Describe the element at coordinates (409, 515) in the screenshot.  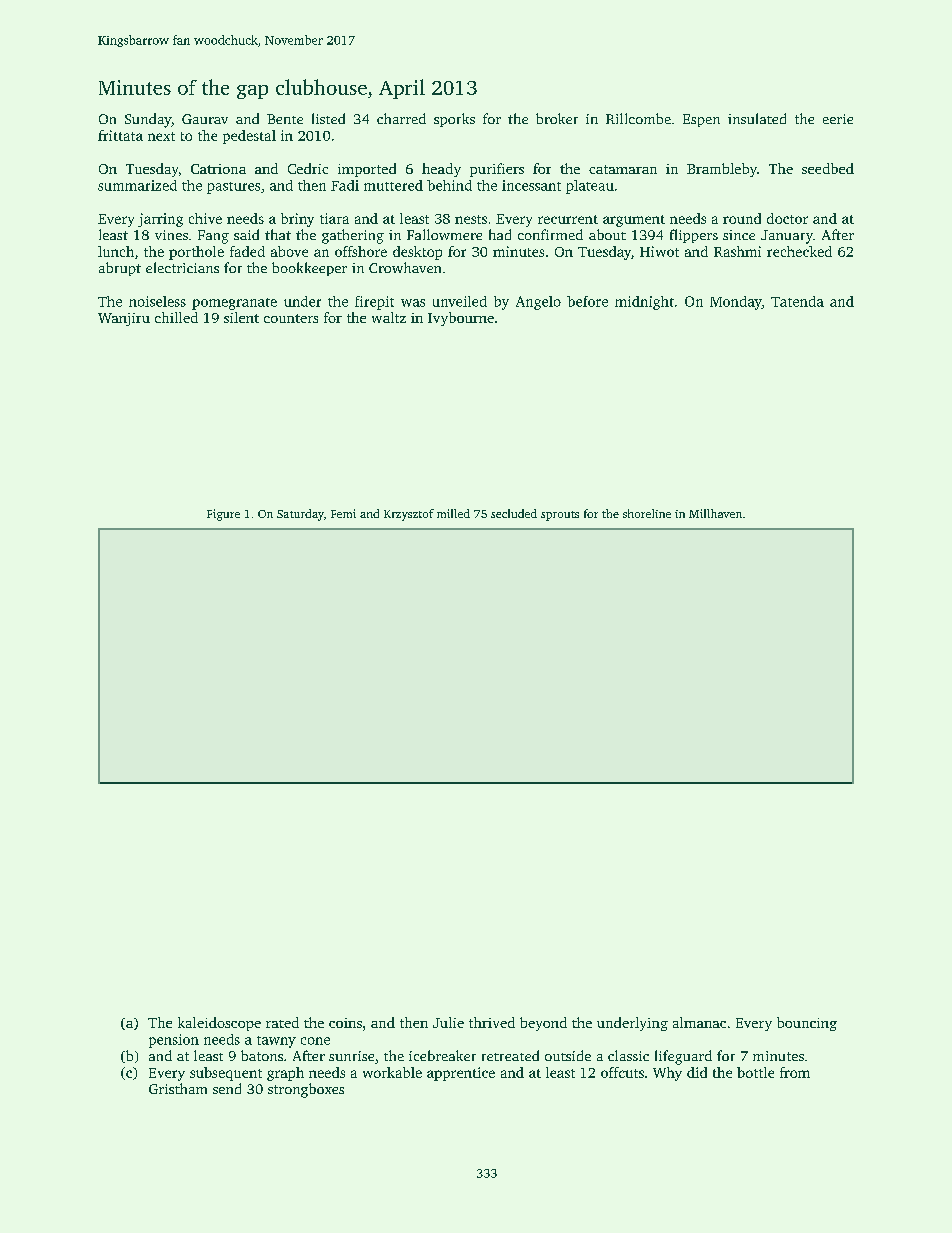
I see `Krzysztof` at that location.
